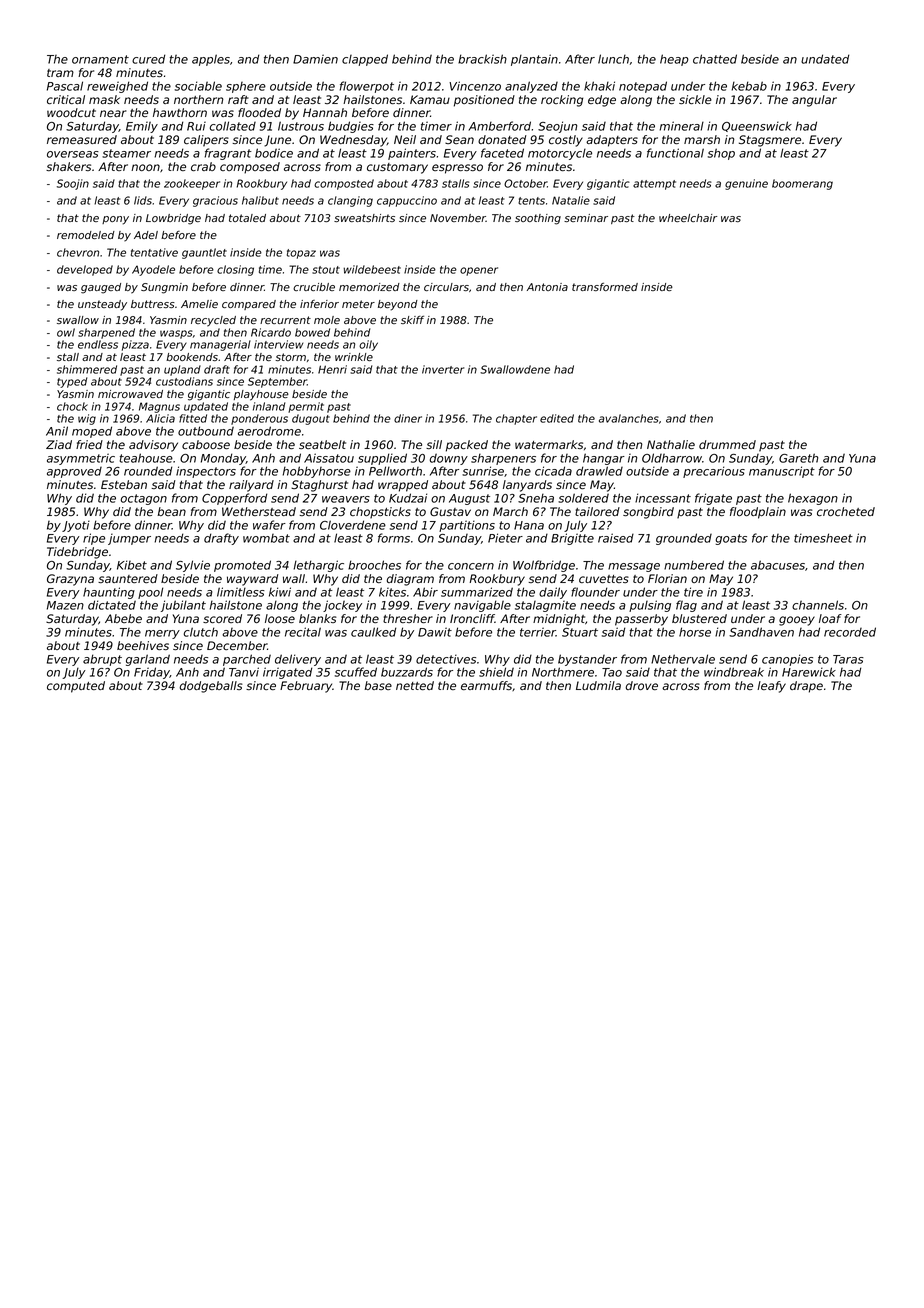  What do you see at coordinates (211, 687) in the page?
I see `dodgeballs` at bounding box center [211, 687].
